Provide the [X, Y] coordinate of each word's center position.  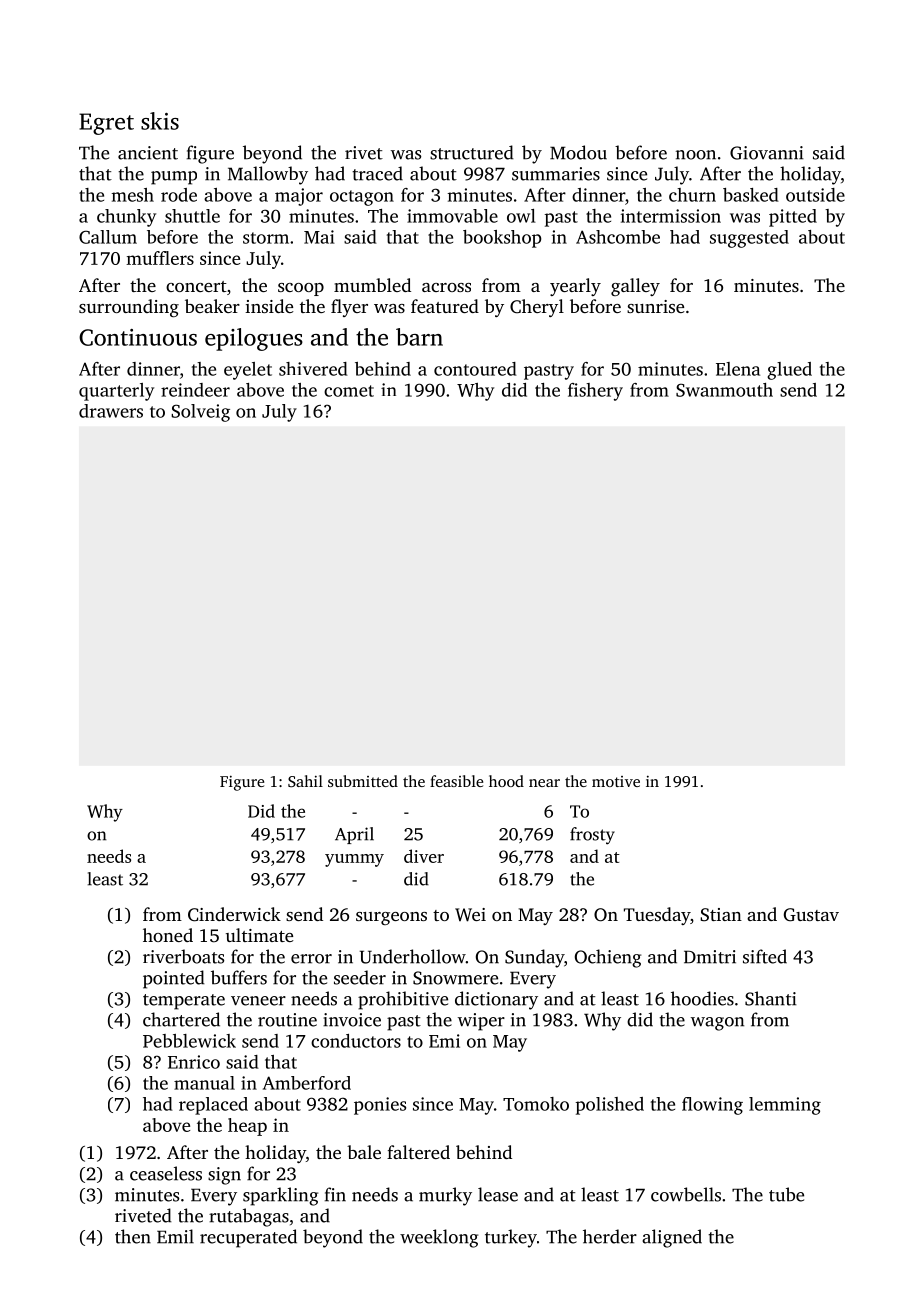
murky [445, 1196]
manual [204, 1083]
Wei [470, 915]
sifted [765, 956]
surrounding [129, 308]
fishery [595, 392]
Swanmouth [724, 390]
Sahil [305, 781]
